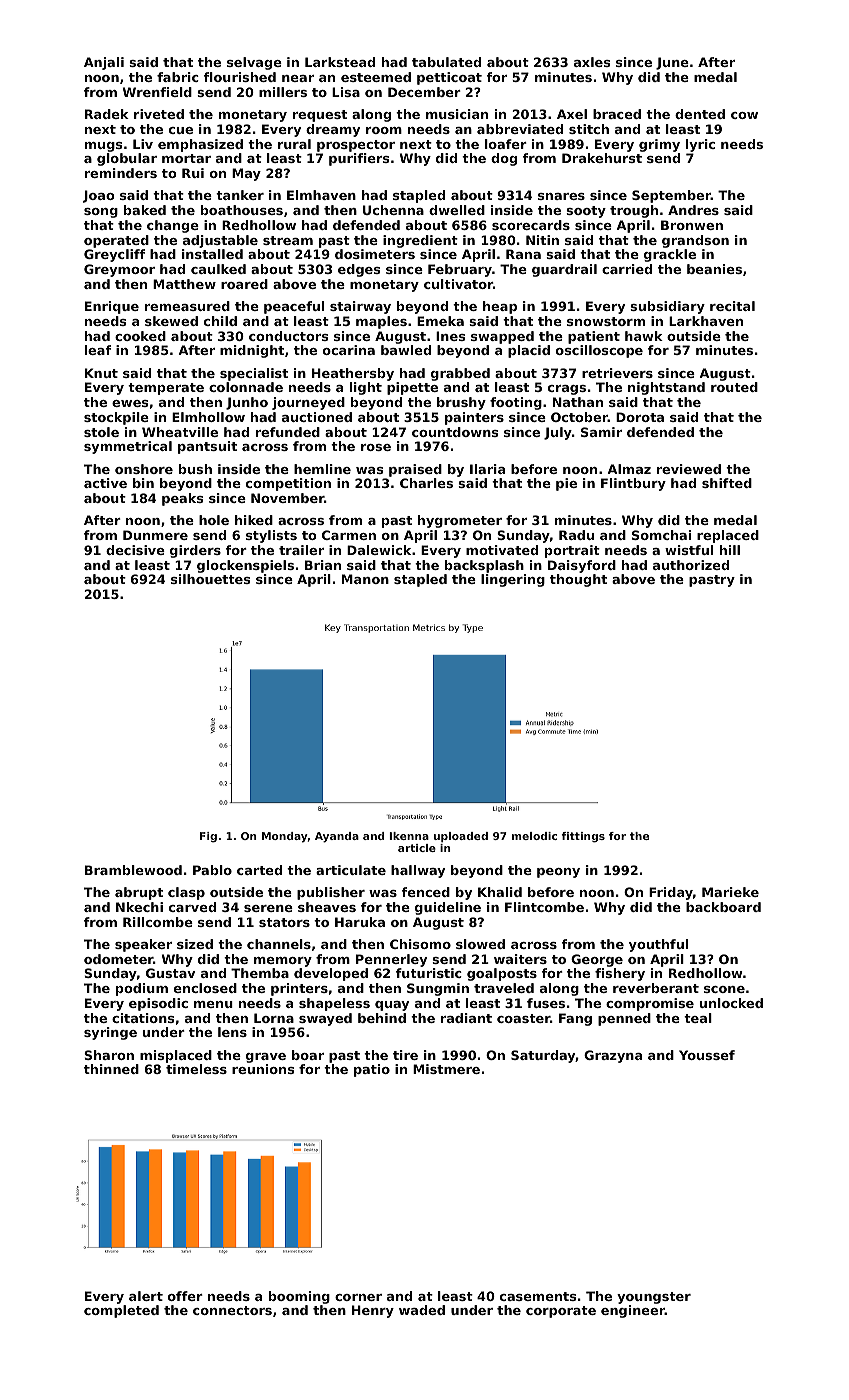 The image size is (849, 1400). What do you see at coordinates (422, 1310) in the screenshot?
I see `waded` at bounding box center [422, 1310].
